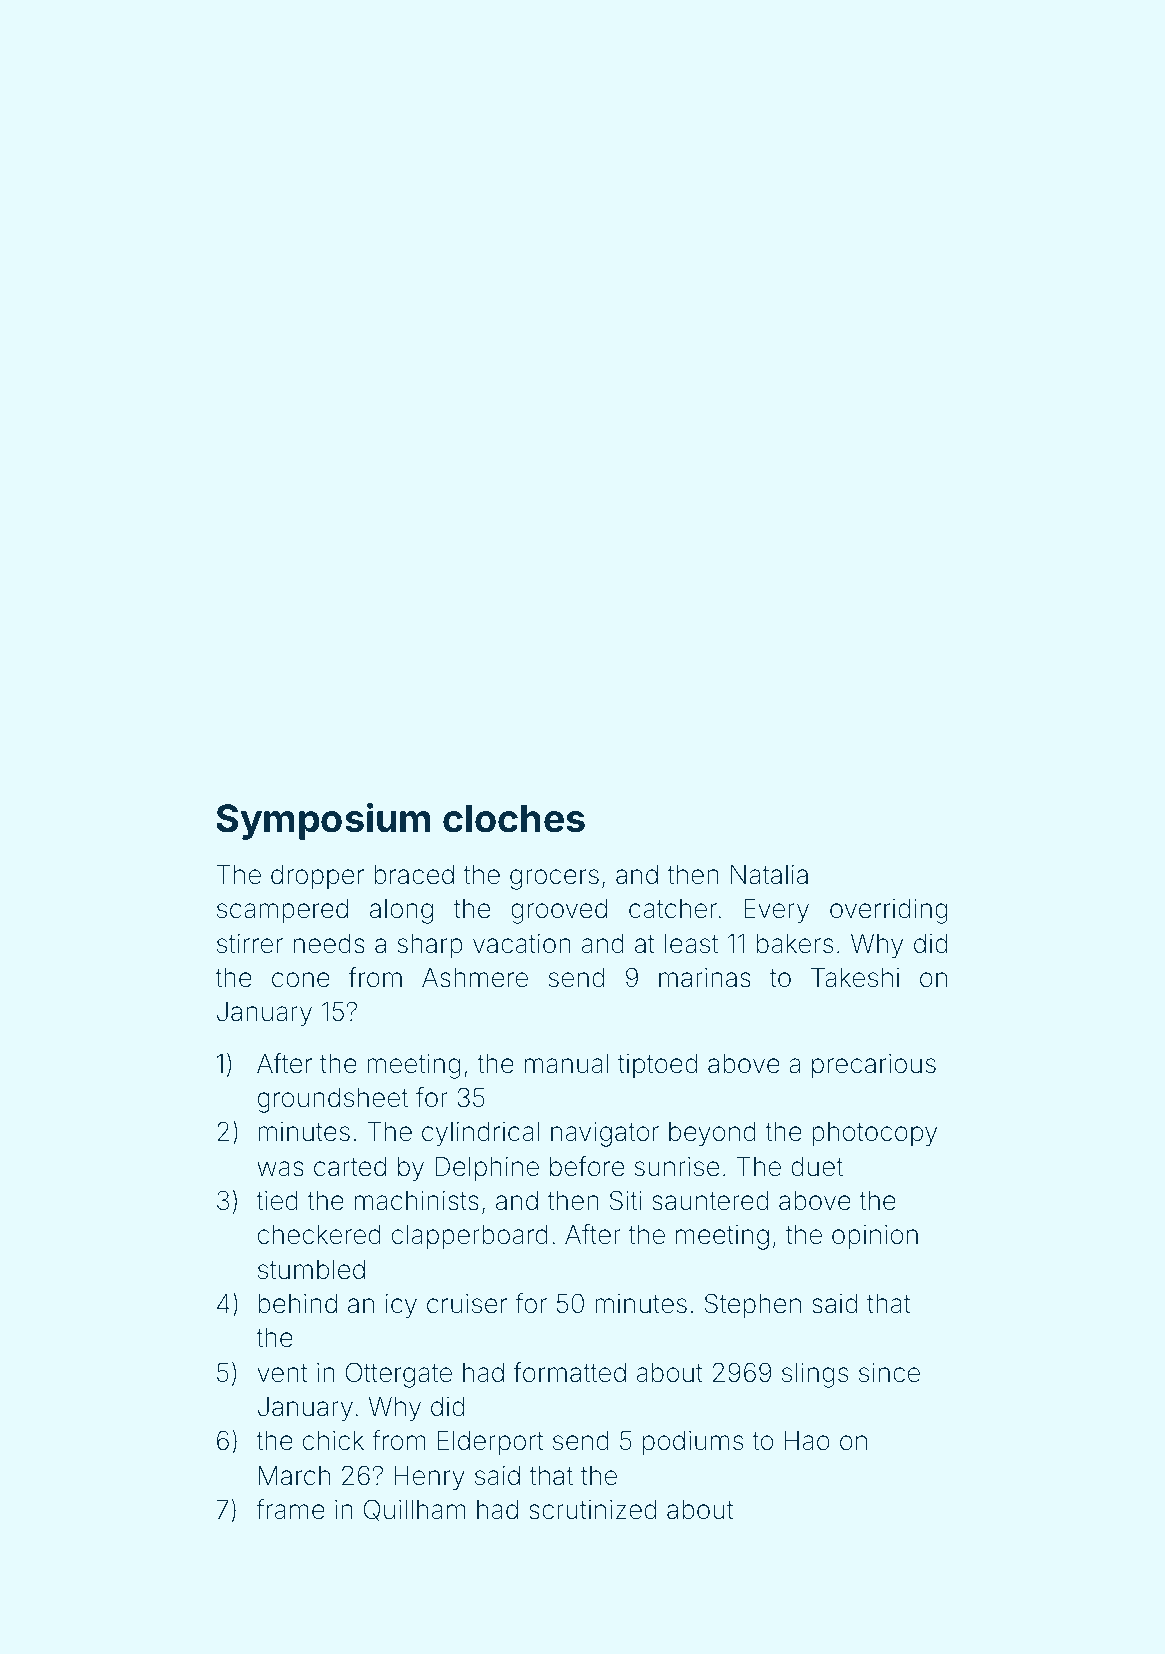 Image resolution: width=1165 pixels, height=1654 pixels. What do you see at coordinates (323, 821) in the document?
I see `Symposium` at bounding box center [323, 821].
